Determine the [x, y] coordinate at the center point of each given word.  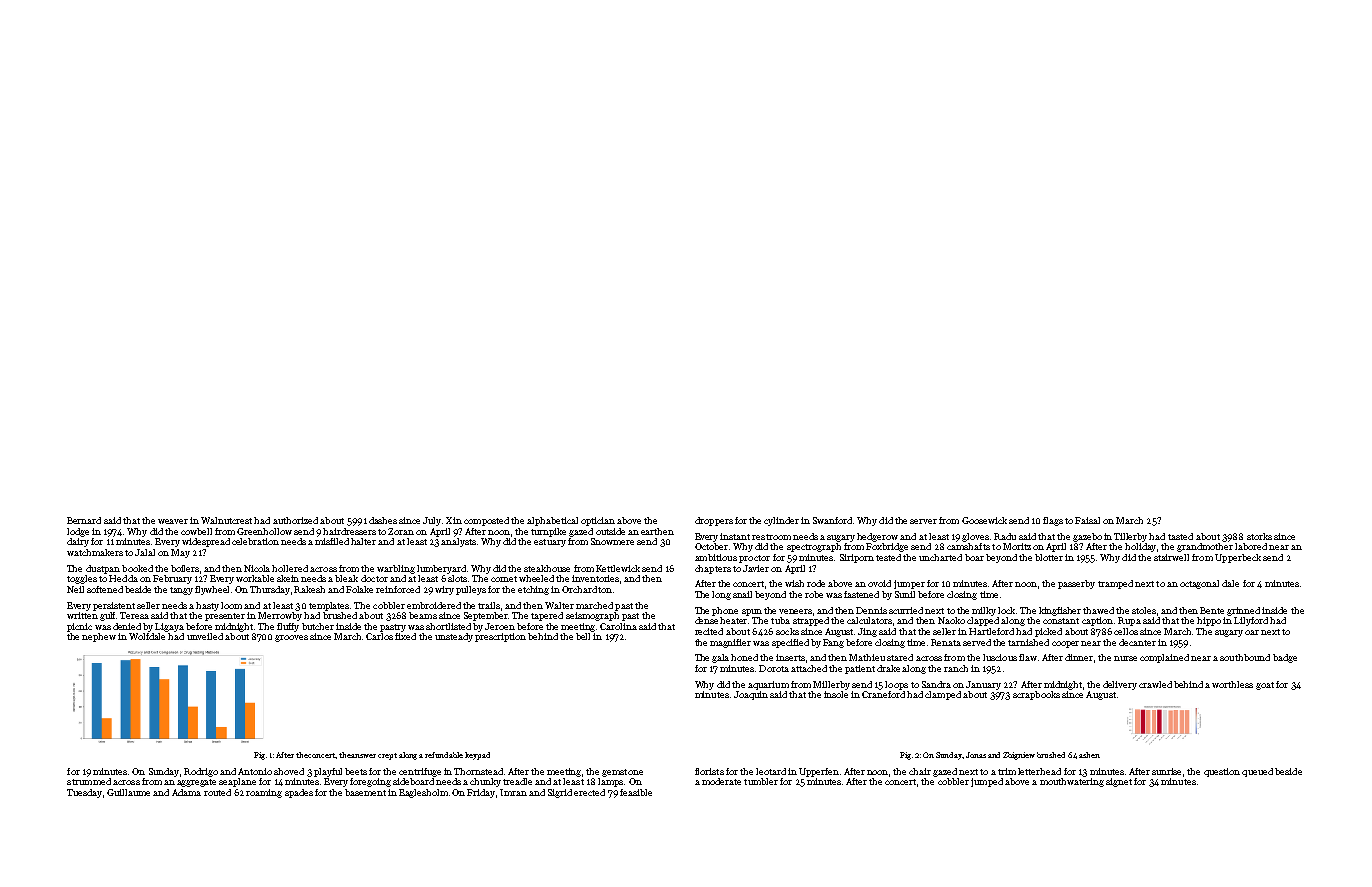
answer [364, 756]
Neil [75, 589]
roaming [264, 793]
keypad [477, 756]
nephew [99, 637]
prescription [500, 637]
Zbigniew [1019, 756]
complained [1164, 658]
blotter [1049, 557]
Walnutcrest [226, 520]
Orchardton [587, 589]
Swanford [832, 520]
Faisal [1087, 520]
